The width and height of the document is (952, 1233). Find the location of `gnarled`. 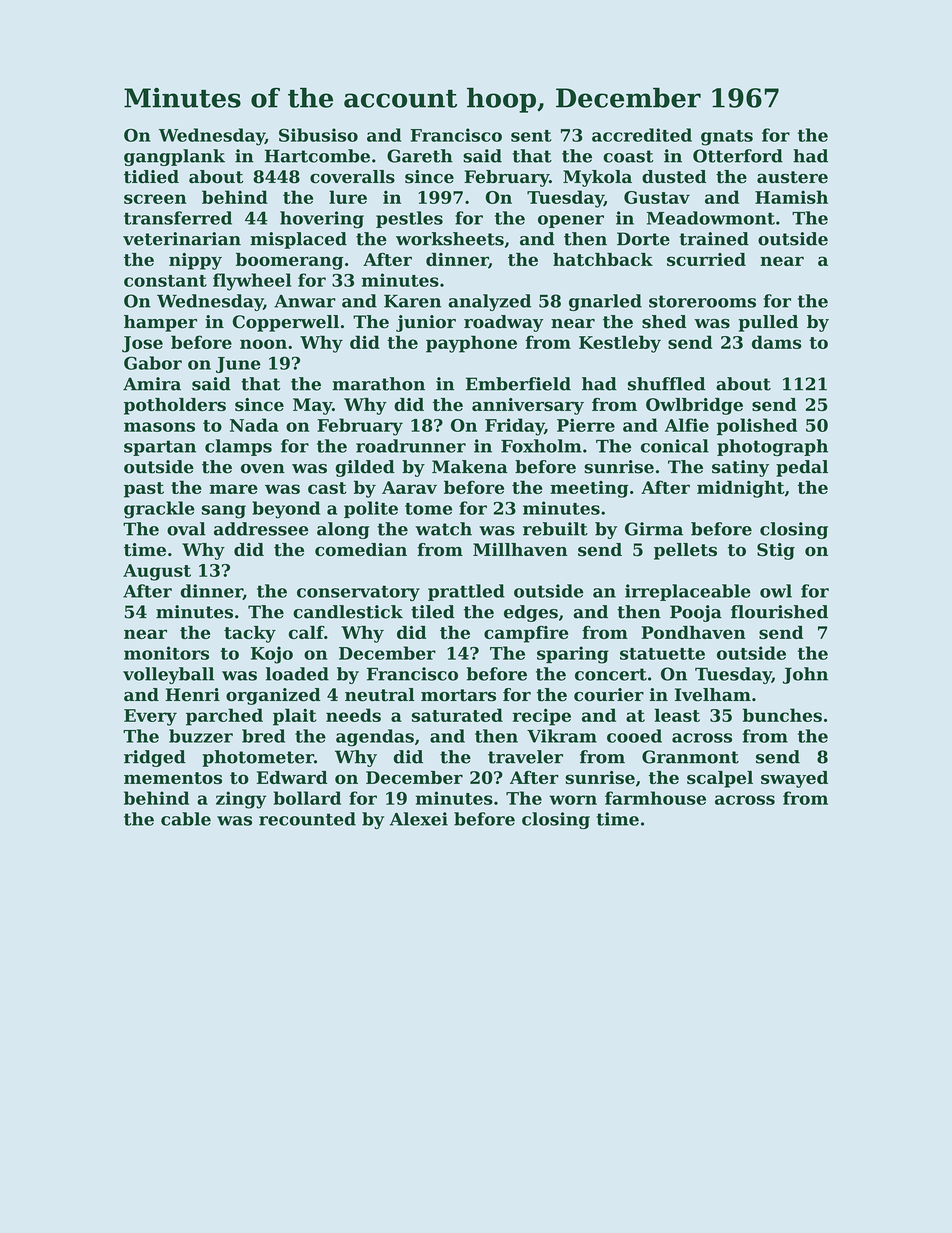

gnarled is located at coordinates (605, 302).
